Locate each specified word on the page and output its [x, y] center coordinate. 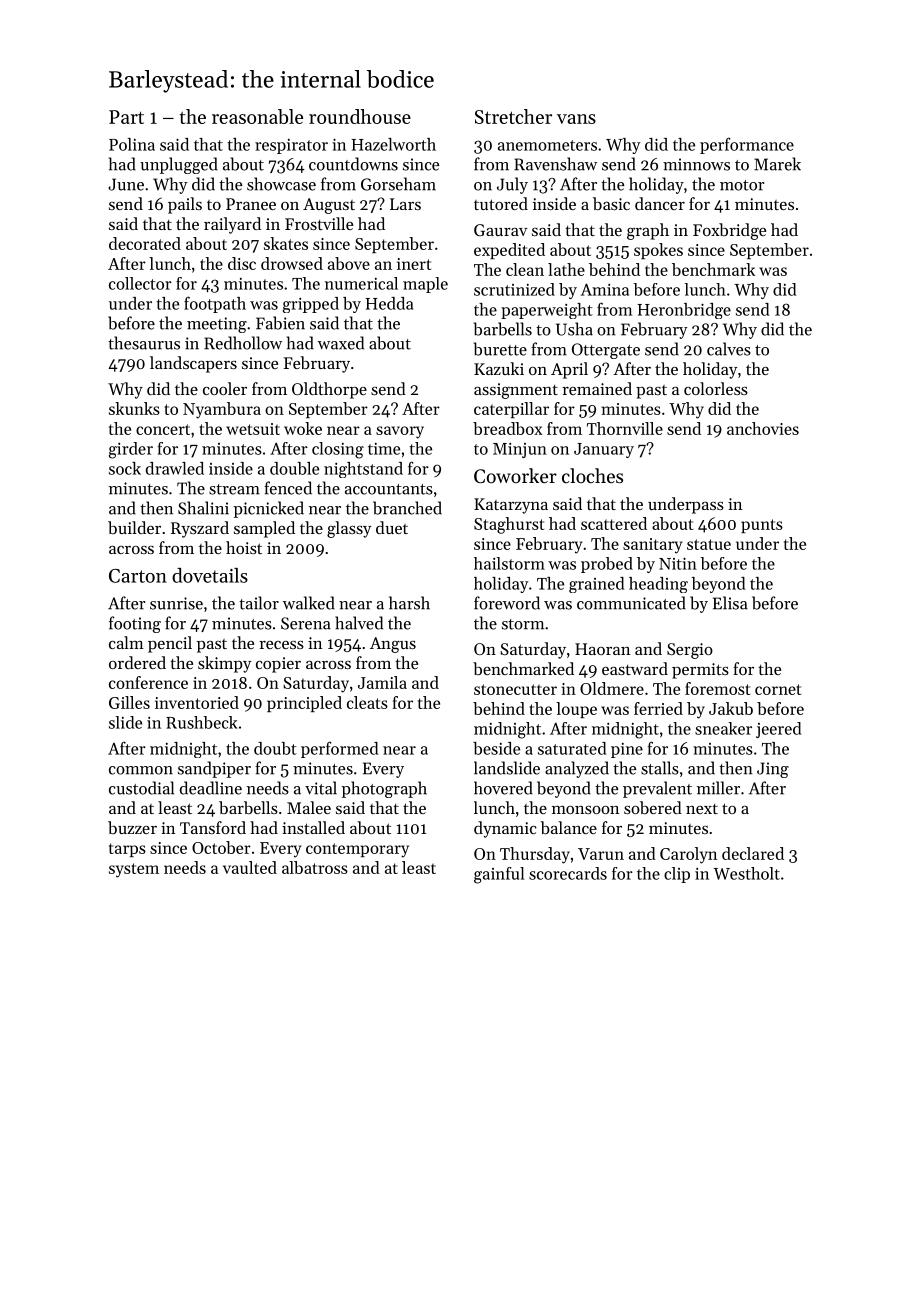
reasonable [257, 116]
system [134, 870]
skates [286, 243]
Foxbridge [729, 231]
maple [425, 285]
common [141, 770]
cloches [592, 475]
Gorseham [398, 184]
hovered [503, 788]
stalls [660, 768]
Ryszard [200, 529]
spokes [658, 251]
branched [407, 508]
